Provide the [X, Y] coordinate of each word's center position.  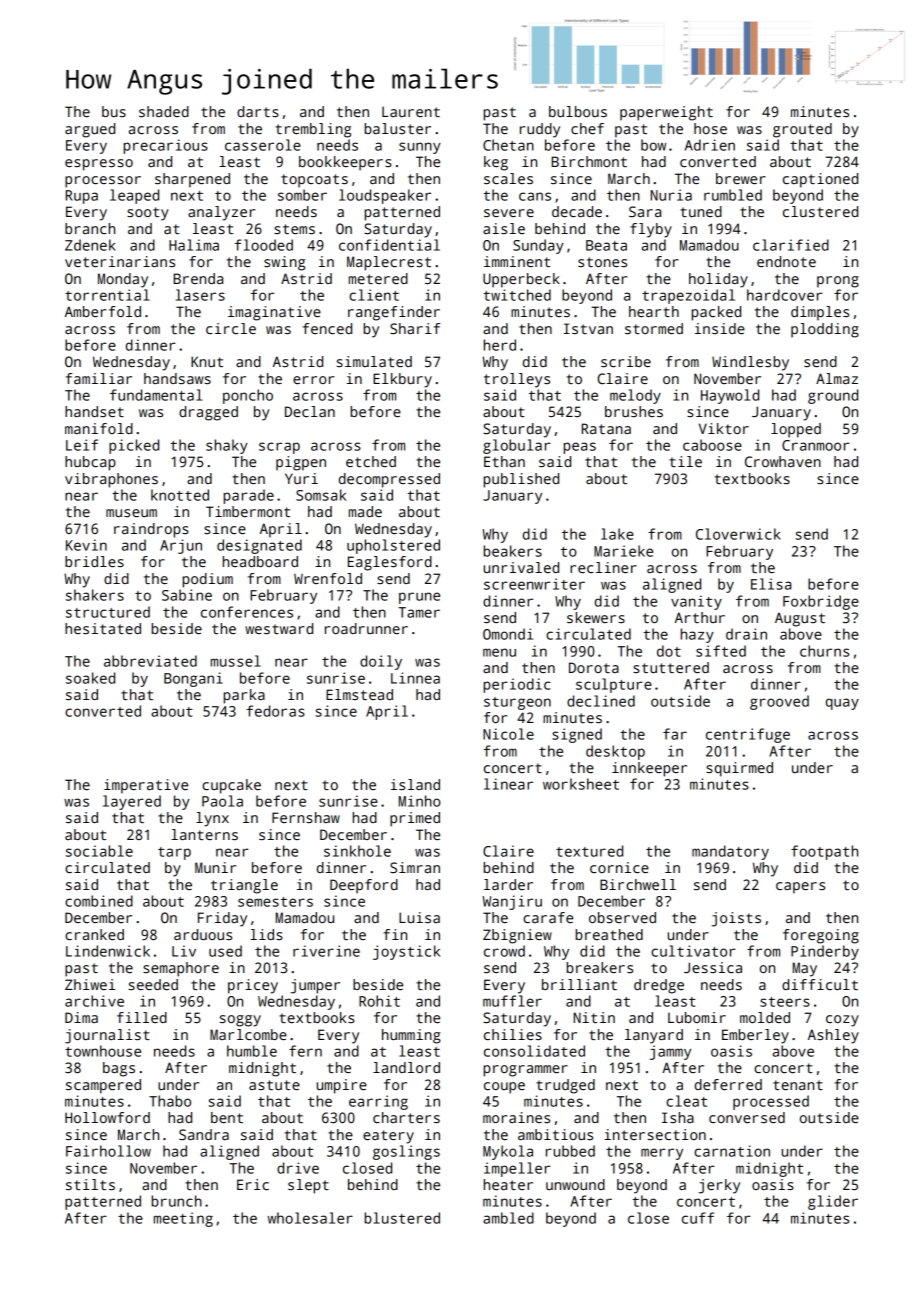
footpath [824, 852]
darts [258, 111]
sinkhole [357, 851]
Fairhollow [108, 1151]
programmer [526, 1071]
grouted [802, 130]
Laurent [411, 111]
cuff [698, 1218]
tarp [174, 853]
